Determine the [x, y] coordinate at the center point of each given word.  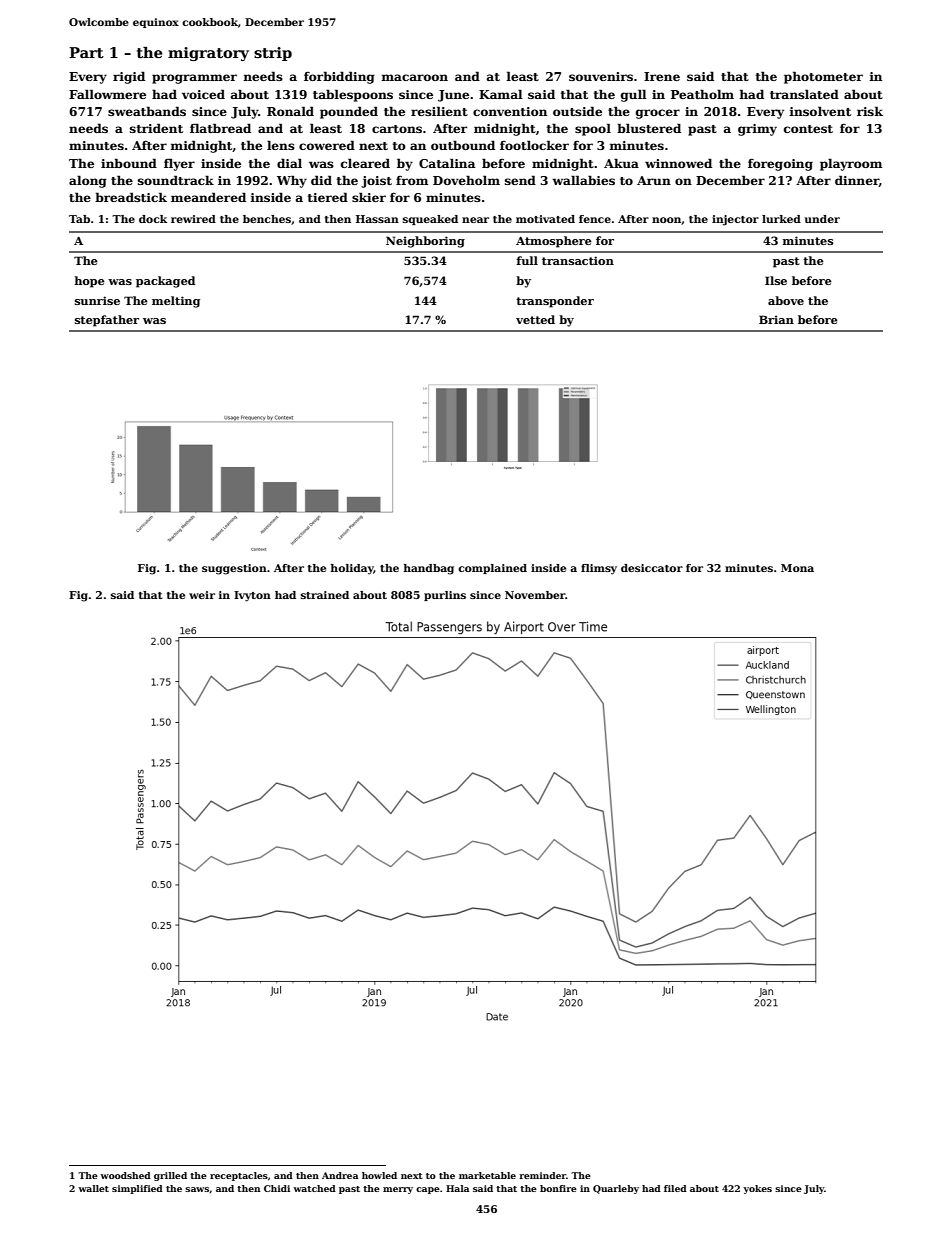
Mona [797, 568]
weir [202, 595]
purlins [445, 596]
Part [86, 52]
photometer [823, 77]
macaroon [415, 77]
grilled [170, 1176]
